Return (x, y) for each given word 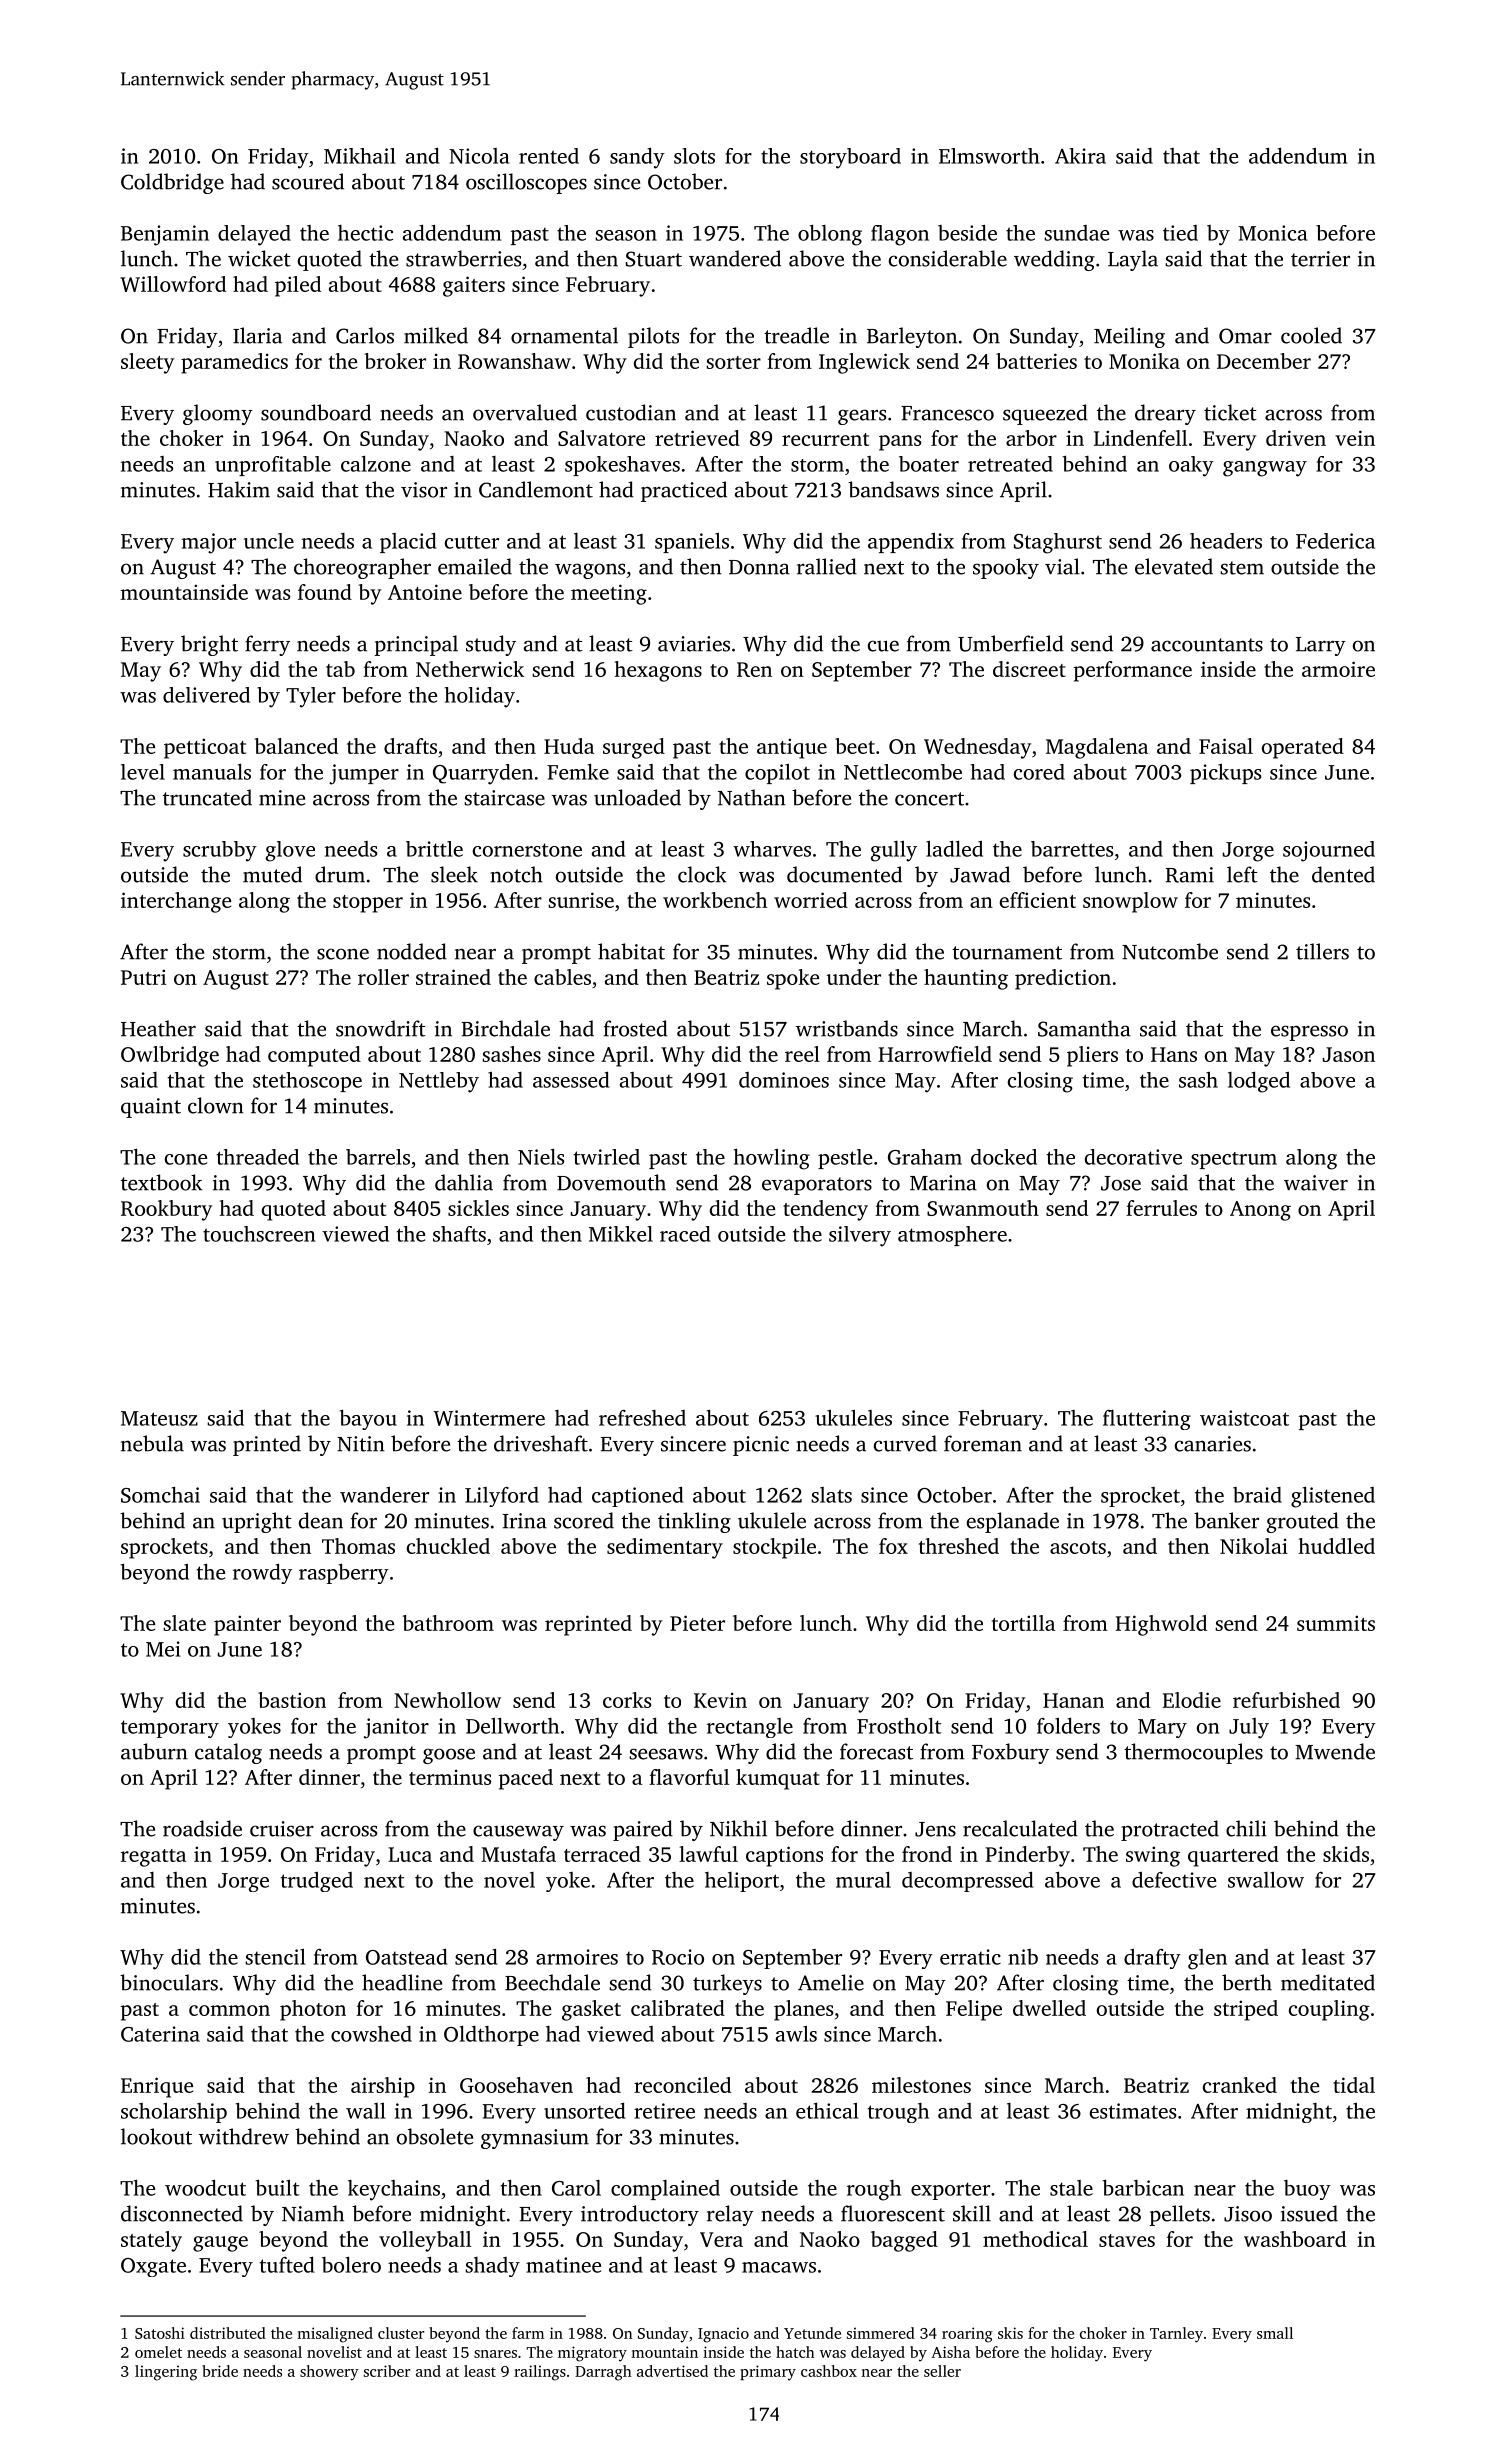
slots (694, 156)
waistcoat (1244, 1418)
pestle (845, 1159)
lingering (166, 2373)
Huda (569, 746)
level (143, 772)
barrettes (1072, 849)
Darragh (603, 2373)
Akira (1080, 156)
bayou (368, 1419)
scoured (308, 181)
